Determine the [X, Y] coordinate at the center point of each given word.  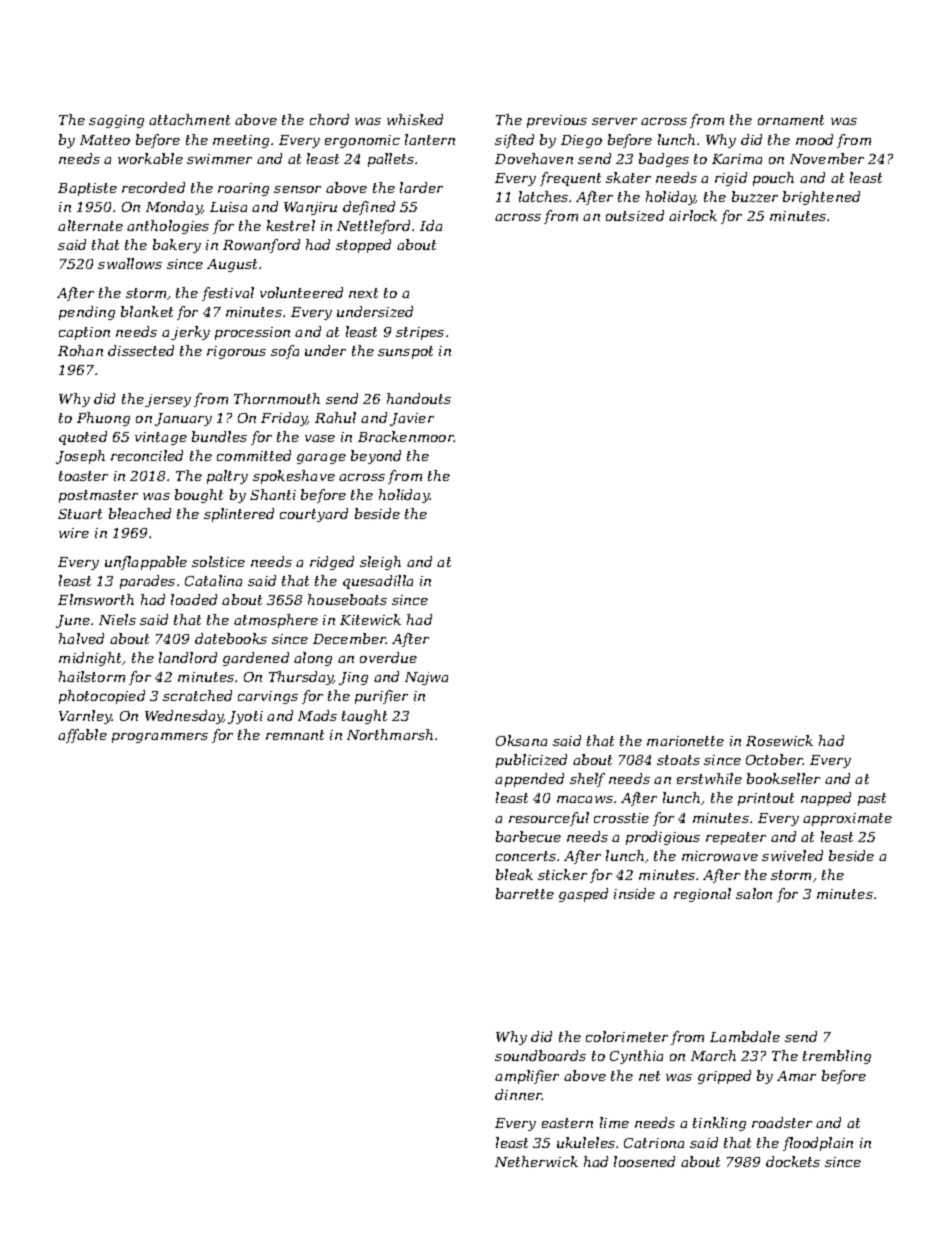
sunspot [405, 352]
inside [634, 893]
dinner [518, 1094]
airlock [693, 215]
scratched [197, 695]
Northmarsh [390, 734]
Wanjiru [310, 208]
